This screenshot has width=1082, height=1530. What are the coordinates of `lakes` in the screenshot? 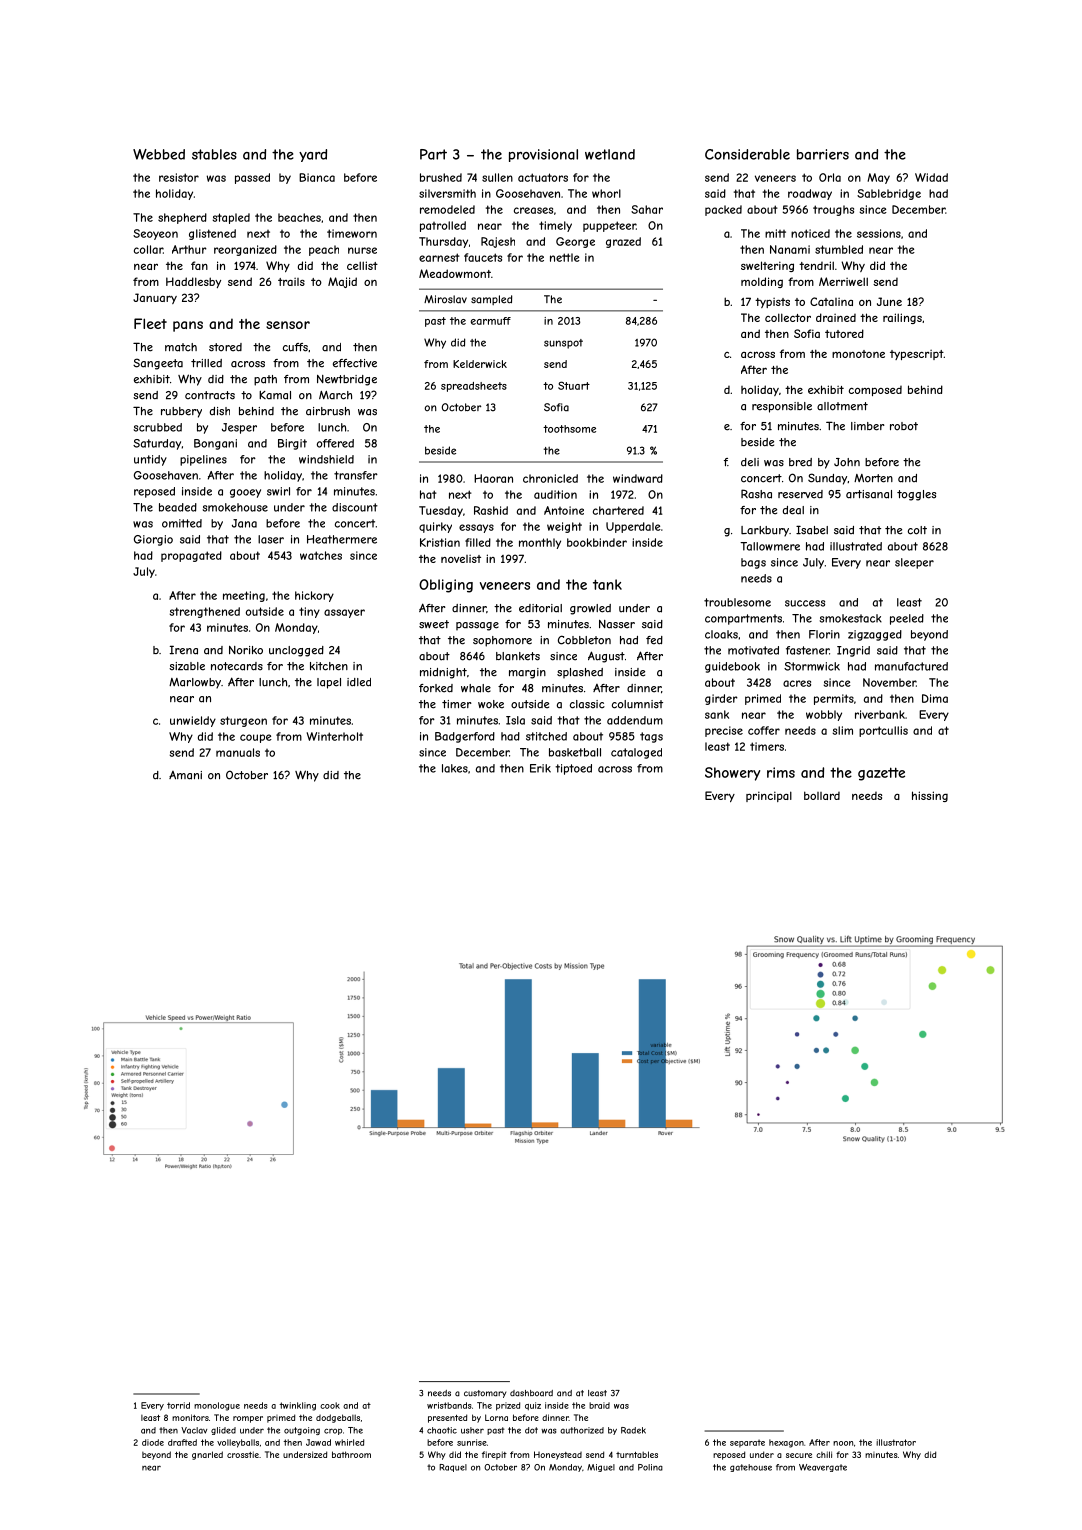 It's located at (455, 768).
